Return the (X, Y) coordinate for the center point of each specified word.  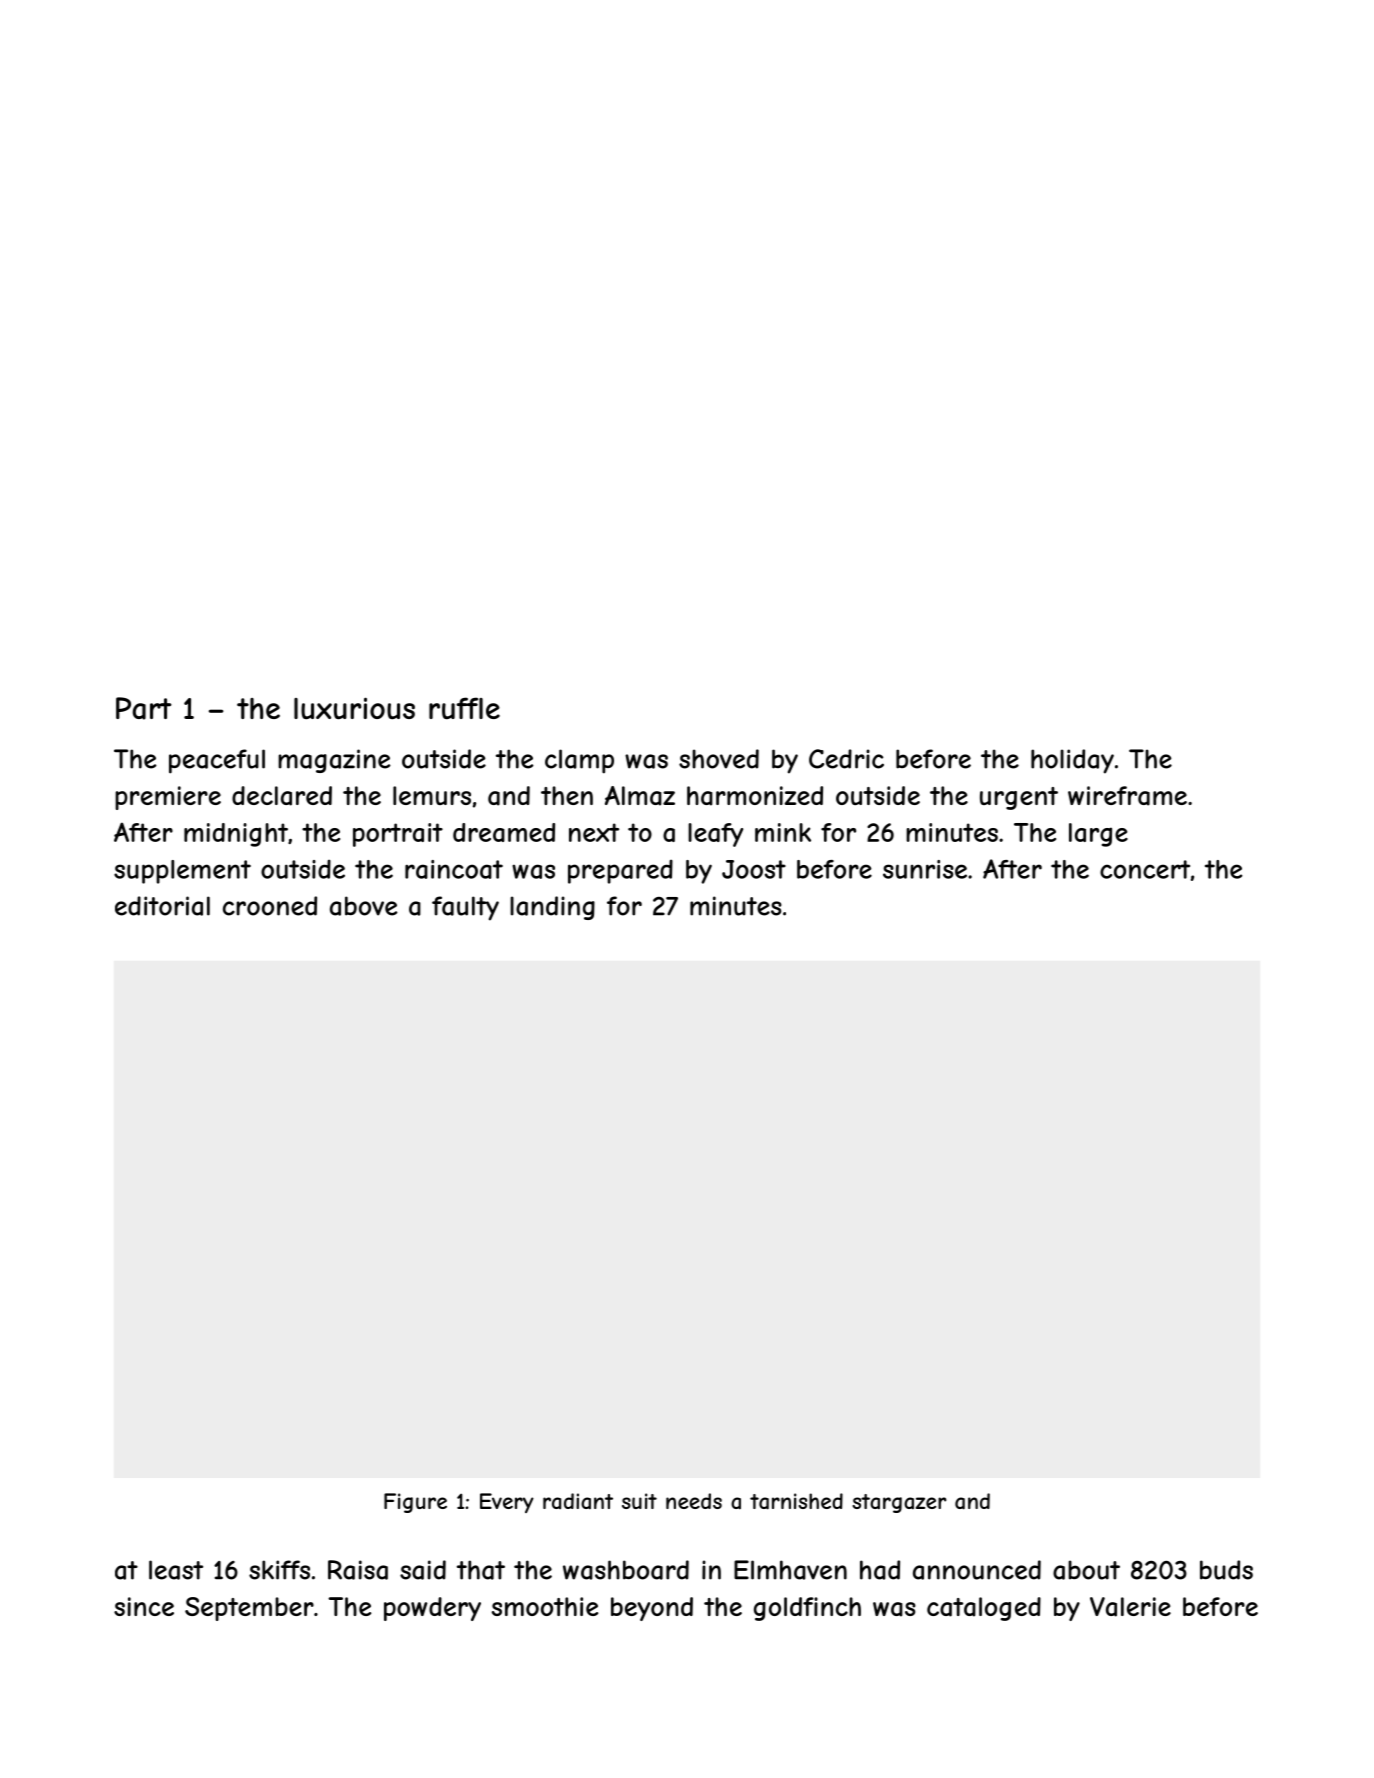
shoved (719, 759)
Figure (415, 1503)
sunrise (925, 869)
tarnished (796, 1501)
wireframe (1127, 796)
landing (552, 908)
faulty (465, 908)
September (249, 1609)
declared (282, 796)
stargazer (899, 1503)
